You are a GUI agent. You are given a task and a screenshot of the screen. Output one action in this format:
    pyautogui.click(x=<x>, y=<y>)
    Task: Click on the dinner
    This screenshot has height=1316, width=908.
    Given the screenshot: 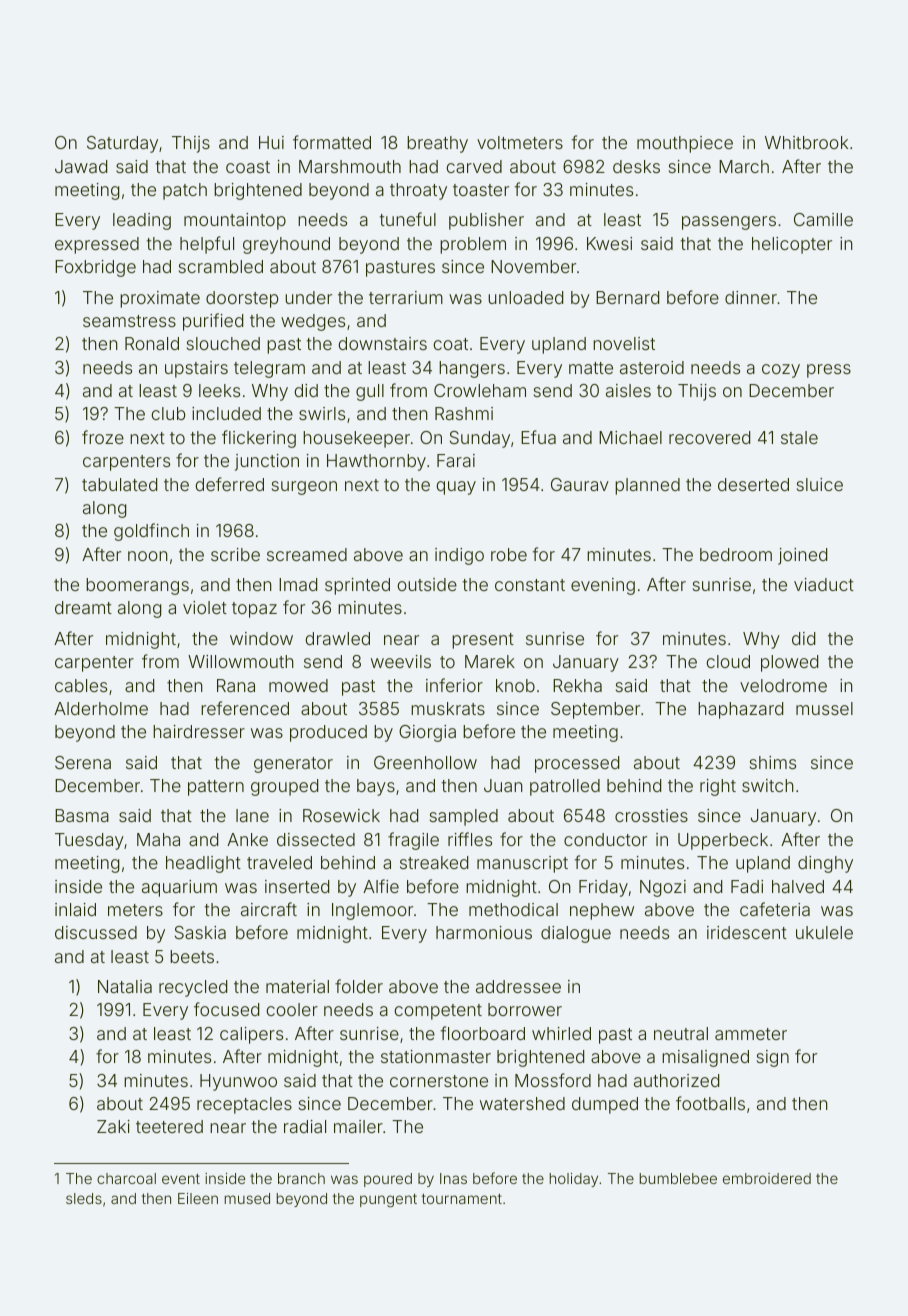 What is the action you would take?
    pyautogui.click(x=751, y=297)
